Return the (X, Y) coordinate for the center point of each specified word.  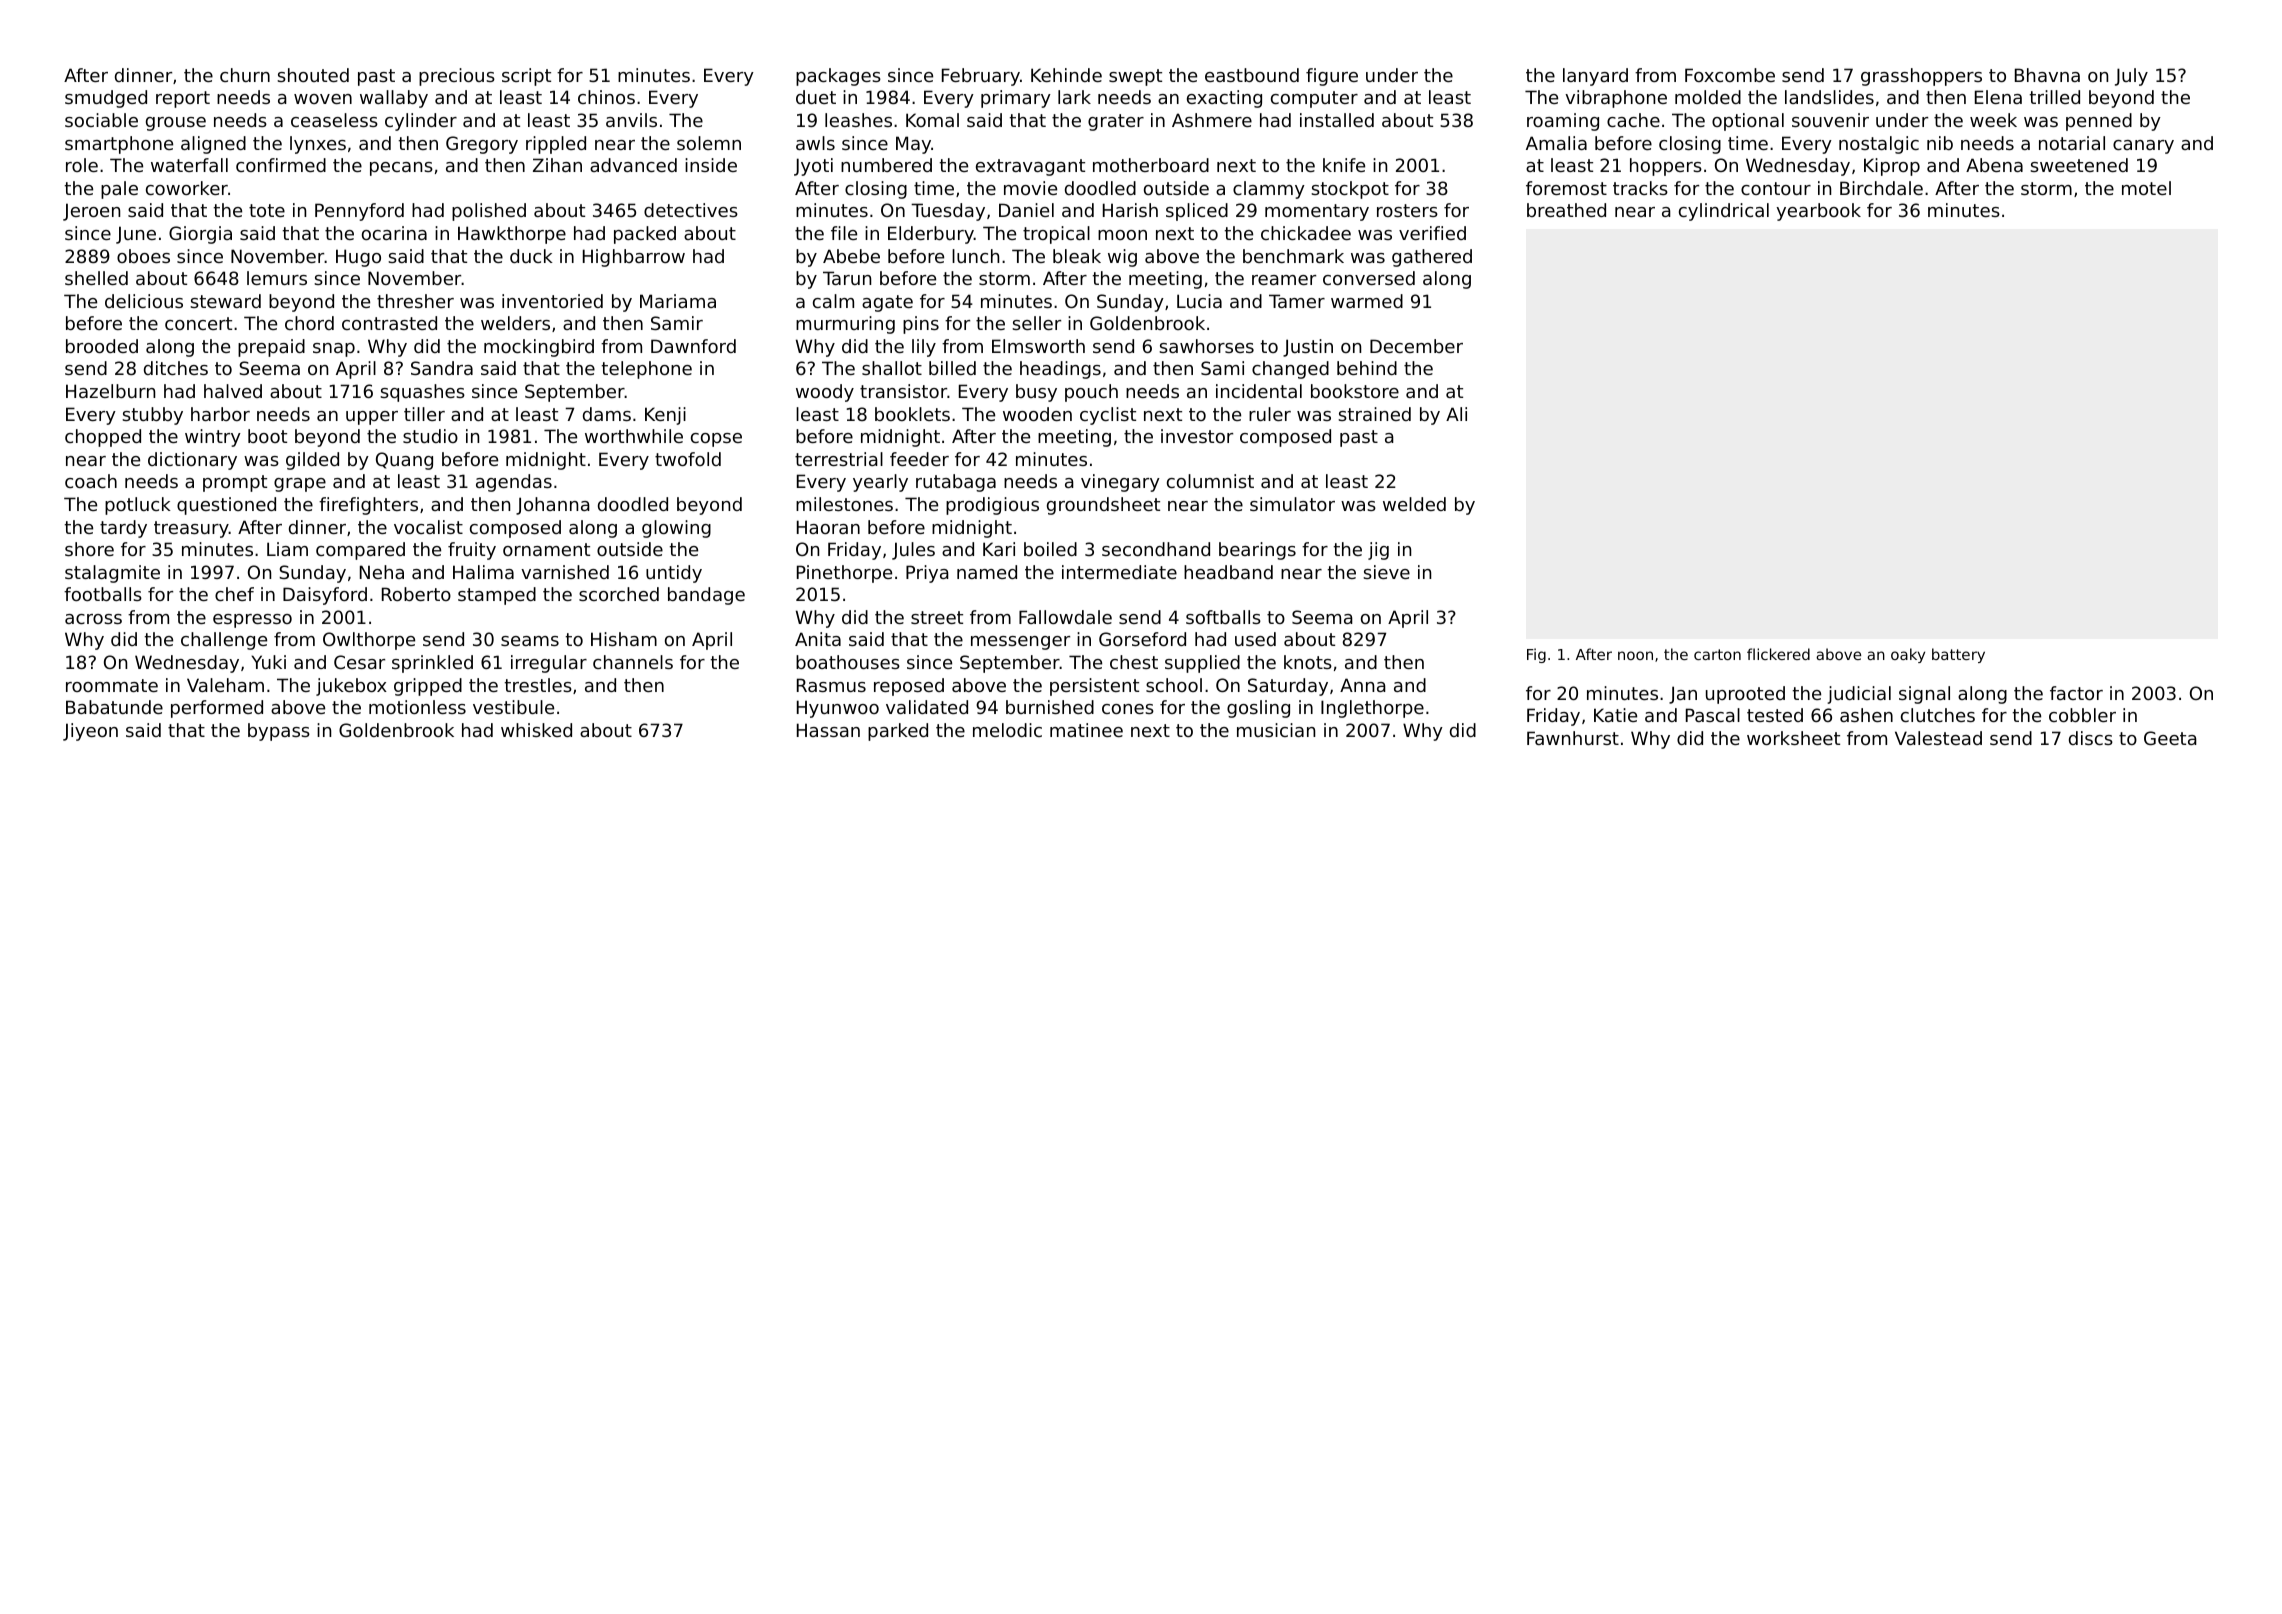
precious (457, 77)
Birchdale (1881, 188)
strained (1374, 414)
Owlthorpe (369, 641)
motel (2146, 188)
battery (1958, 655)
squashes (422, 393)
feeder (919, 459)
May (913, 145)
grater (1116, 122)
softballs (1223, 617)
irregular (549, 664)
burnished (1050, 707)
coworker (187, 188)
